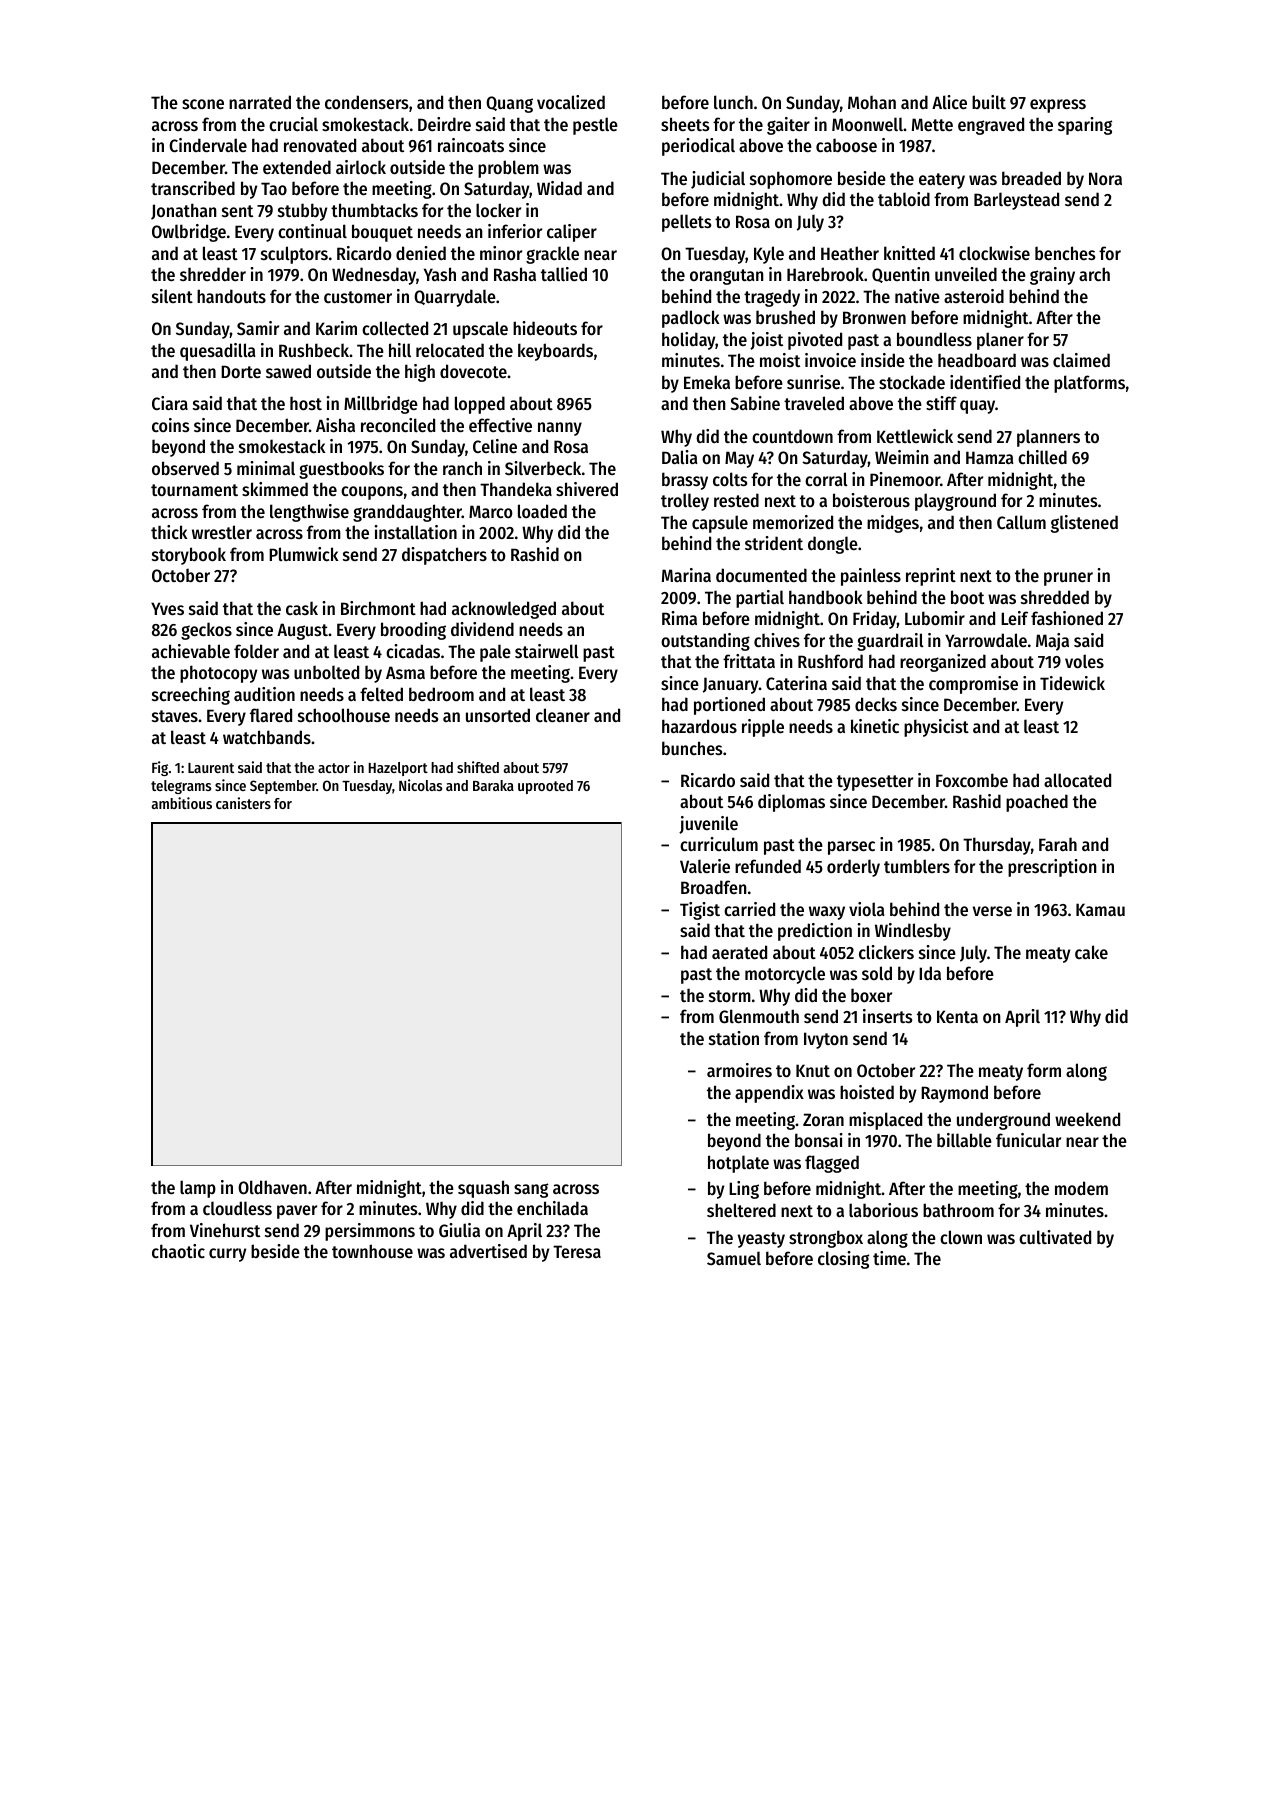 This screenshot has width=1283, height=1814. Describe the element at coordinates (1055, 1237) in the screenshot. I see `cultivated` at that location.
